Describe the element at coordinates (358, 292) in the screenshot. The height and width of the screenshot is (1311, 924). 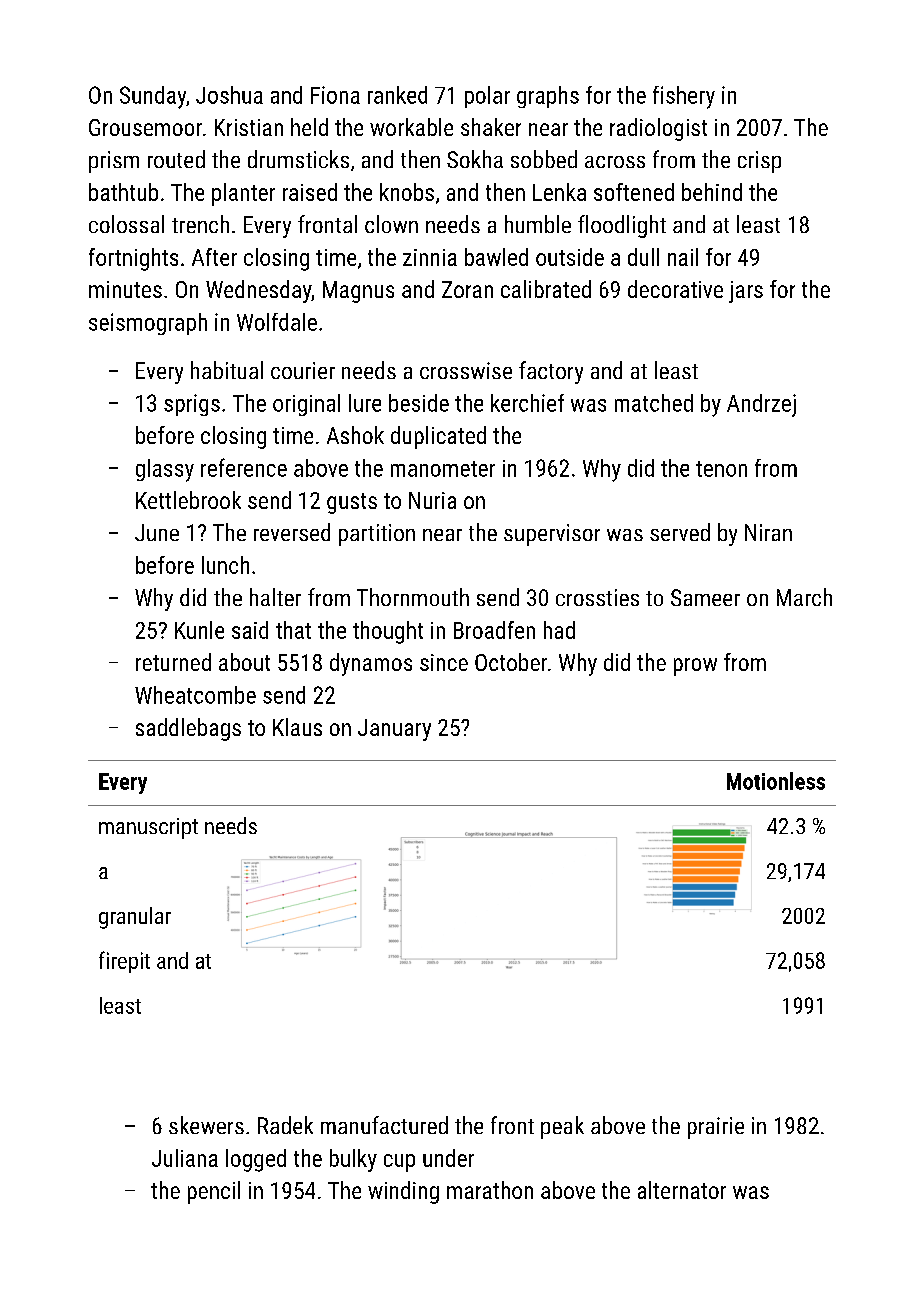
I see `Magnus` at that location.
